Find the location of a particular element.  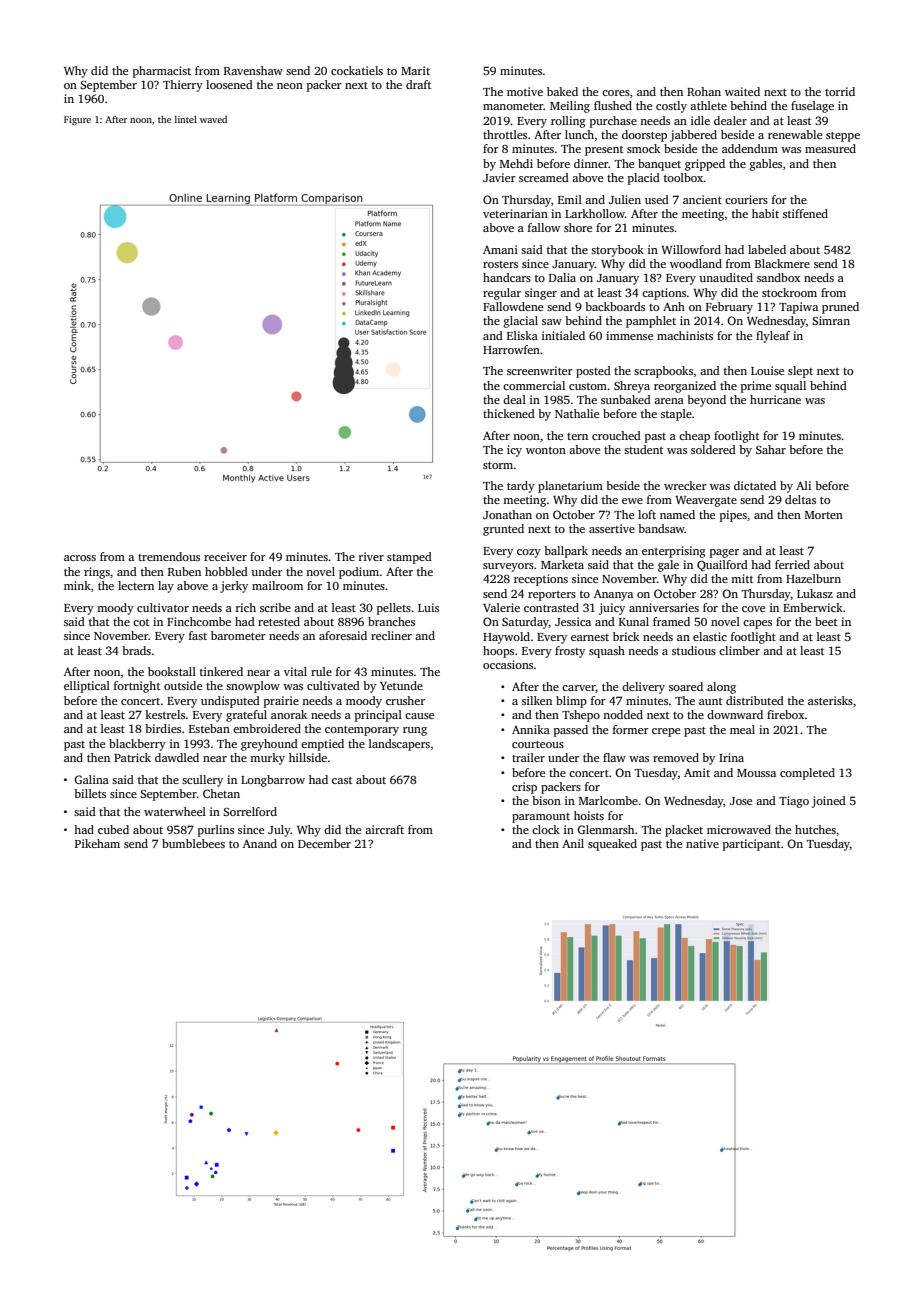

beet is located at coordinates (826, 621).
